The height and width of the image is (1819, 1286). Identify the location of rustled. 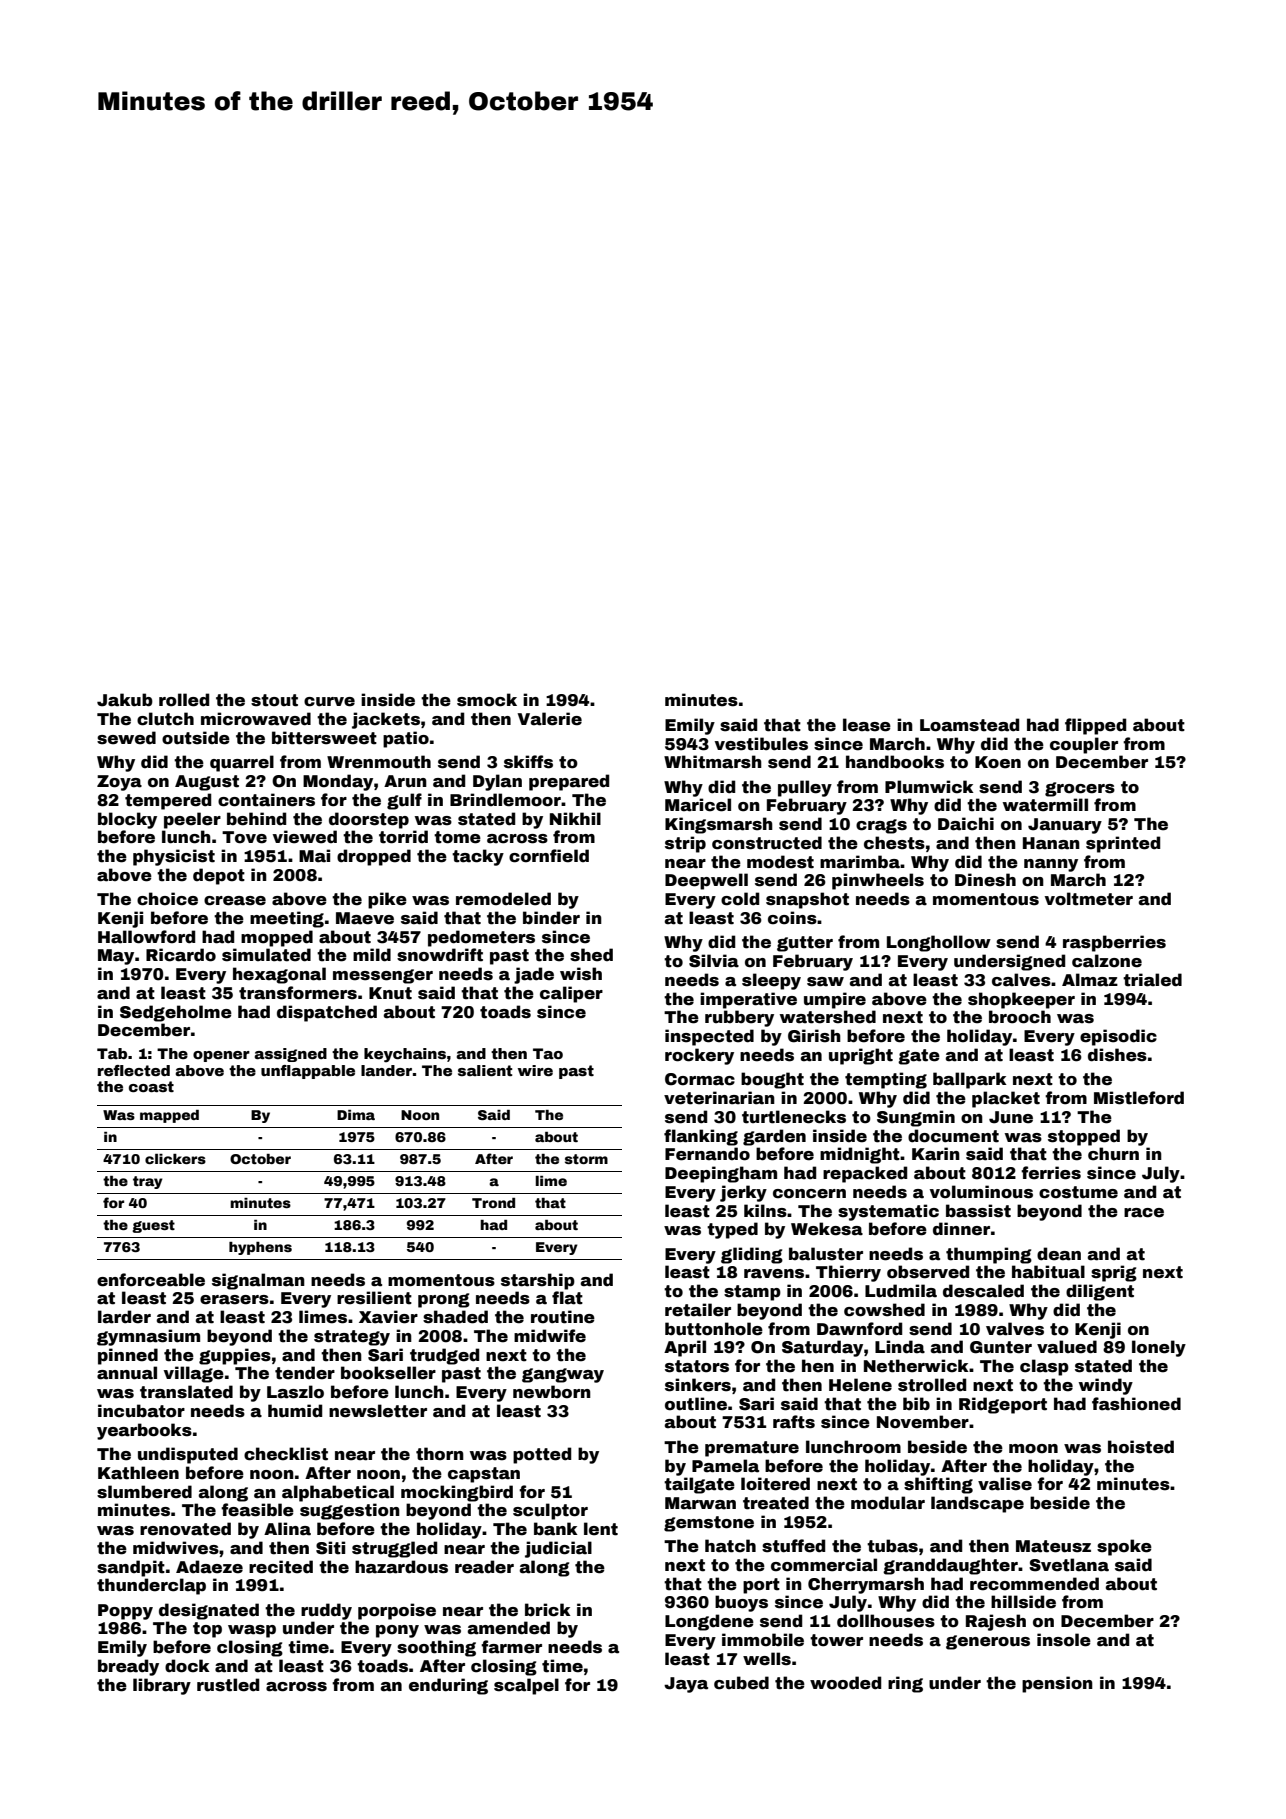
(228, 1685).
